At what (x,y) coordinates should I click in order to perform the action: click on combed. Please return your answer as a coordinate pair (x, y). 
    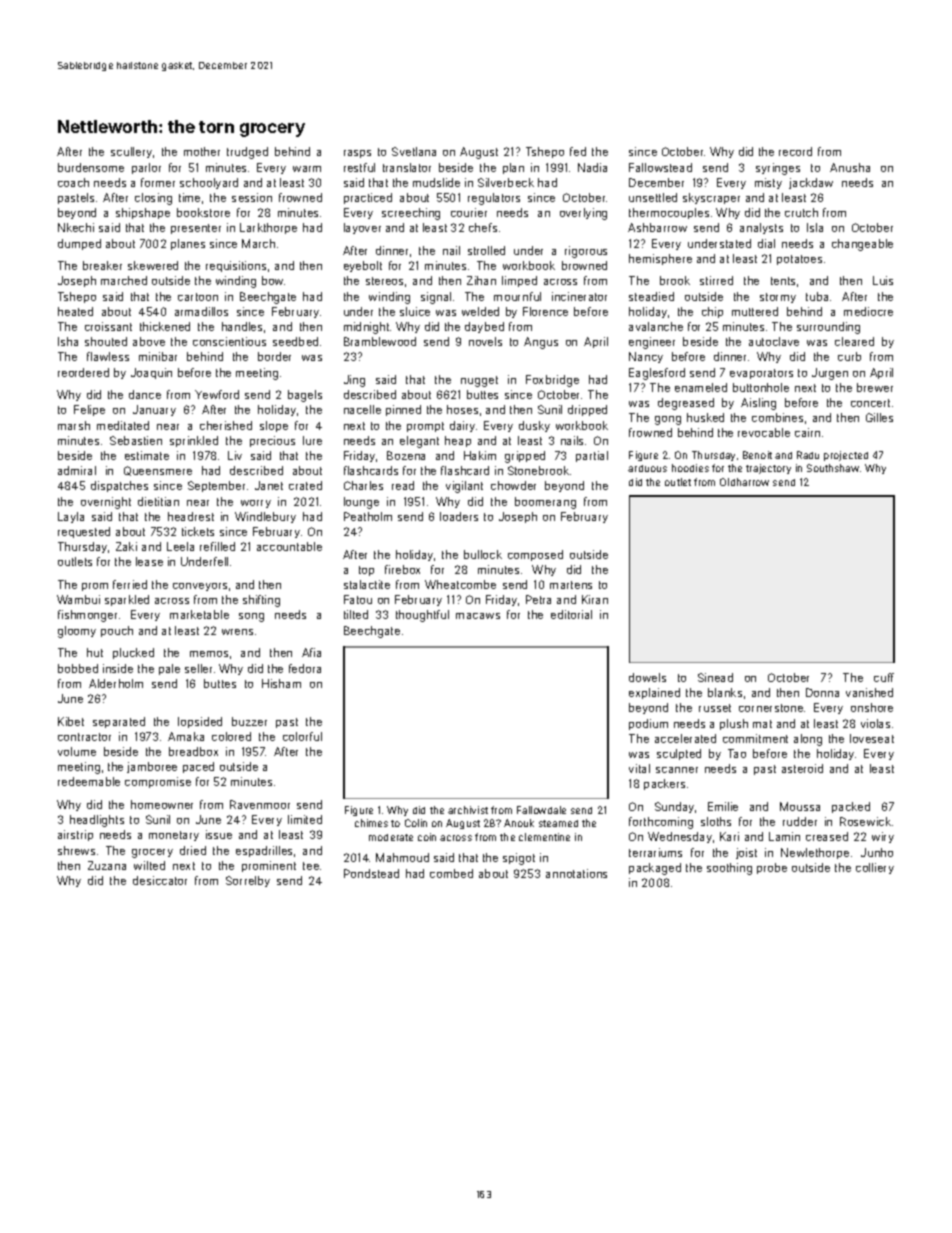
    Looking at the image, I should click on (451, 873).
